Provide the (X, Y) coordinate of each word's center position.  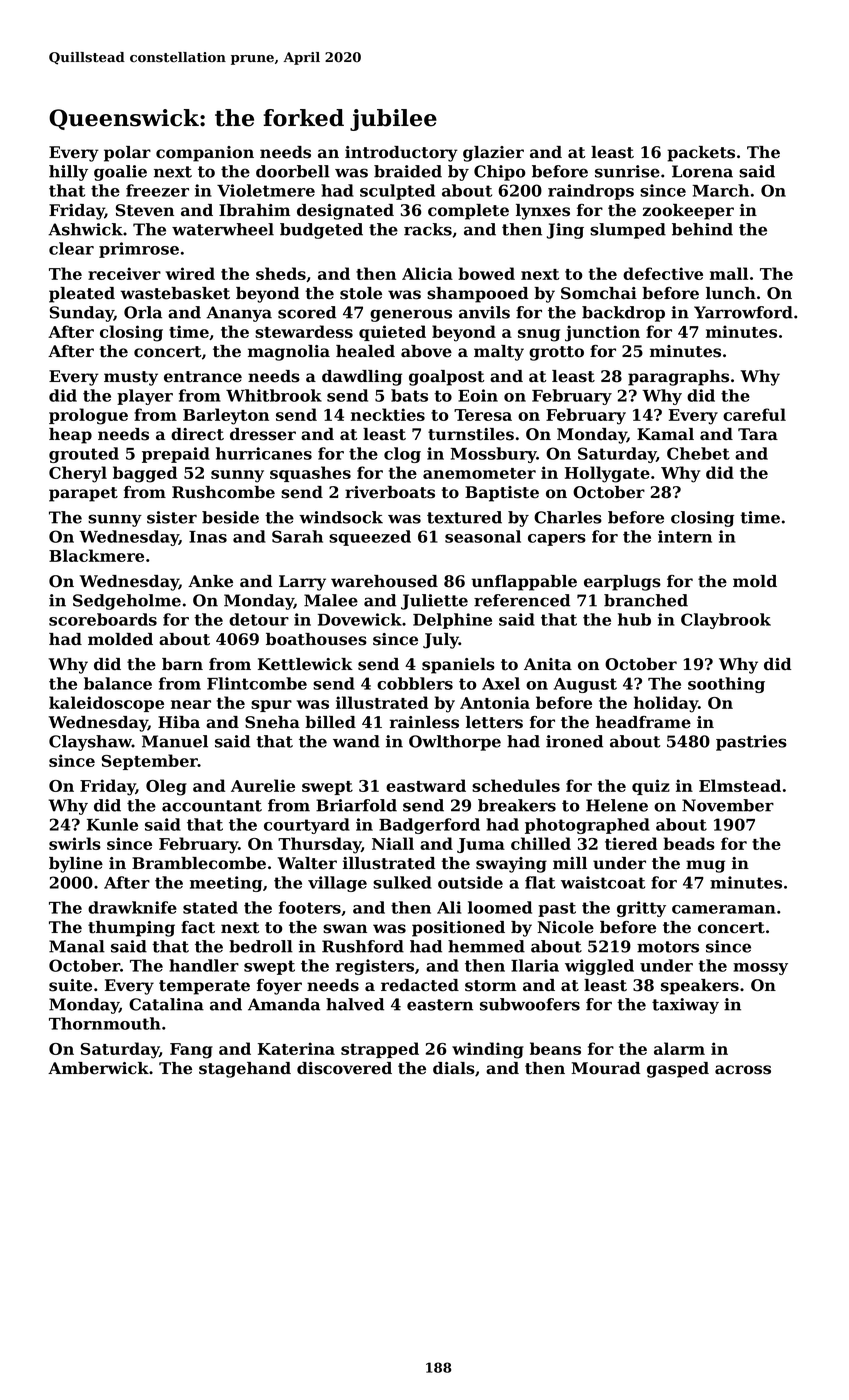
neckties (388, 414)
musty (131, 378)
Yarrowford (743, 312)
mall (729, 273)
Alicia (427, 273)
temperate (204, 987)
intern (685, 536)
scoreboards (103, 619)
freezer (157, 190)
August (585, 685)
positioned (458, 929)
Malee (331, 600)
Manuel (175, 741)
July (441, 641)
